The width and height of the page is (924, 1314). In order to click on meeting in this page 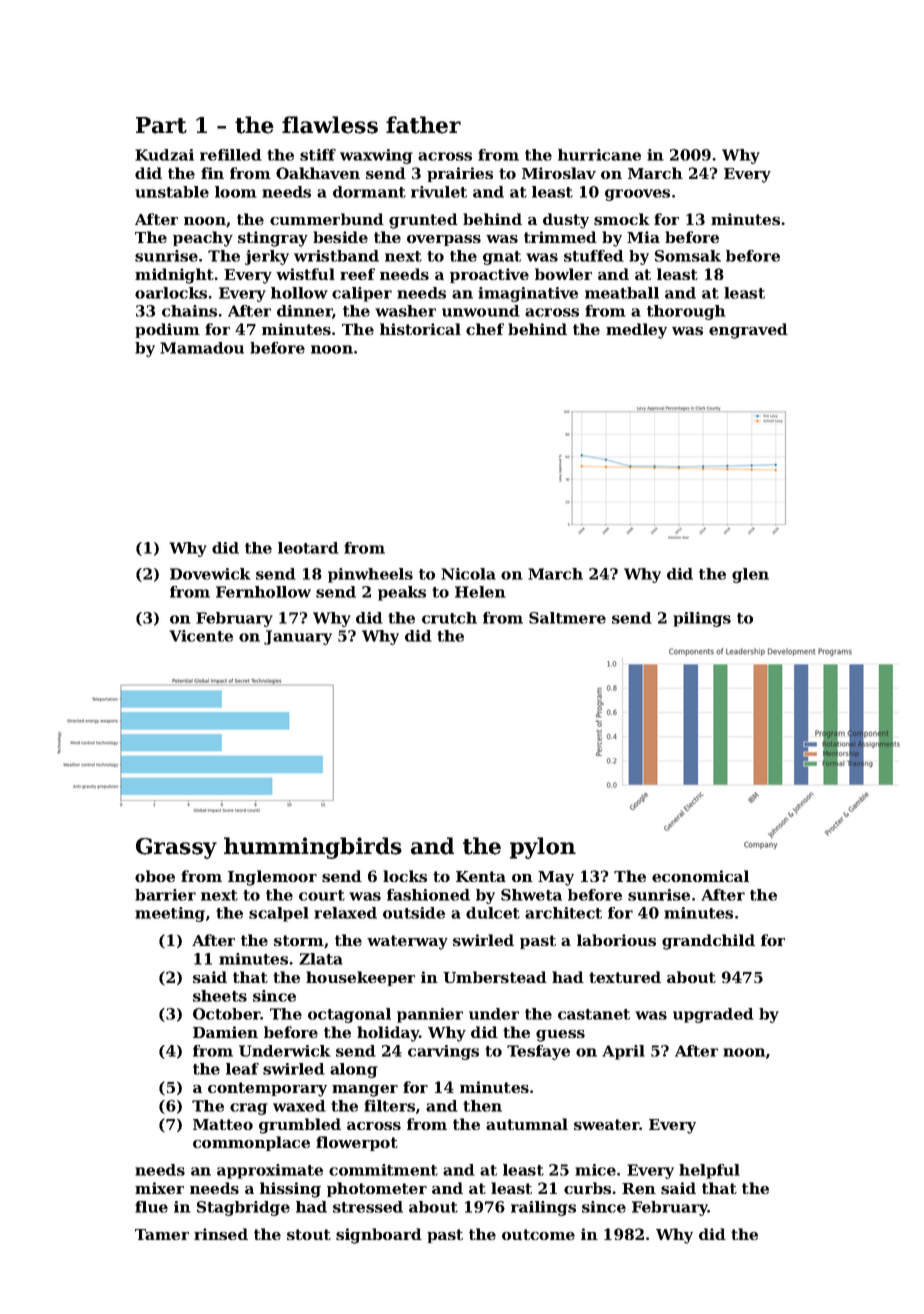, I will do `click(170, 914)`.
